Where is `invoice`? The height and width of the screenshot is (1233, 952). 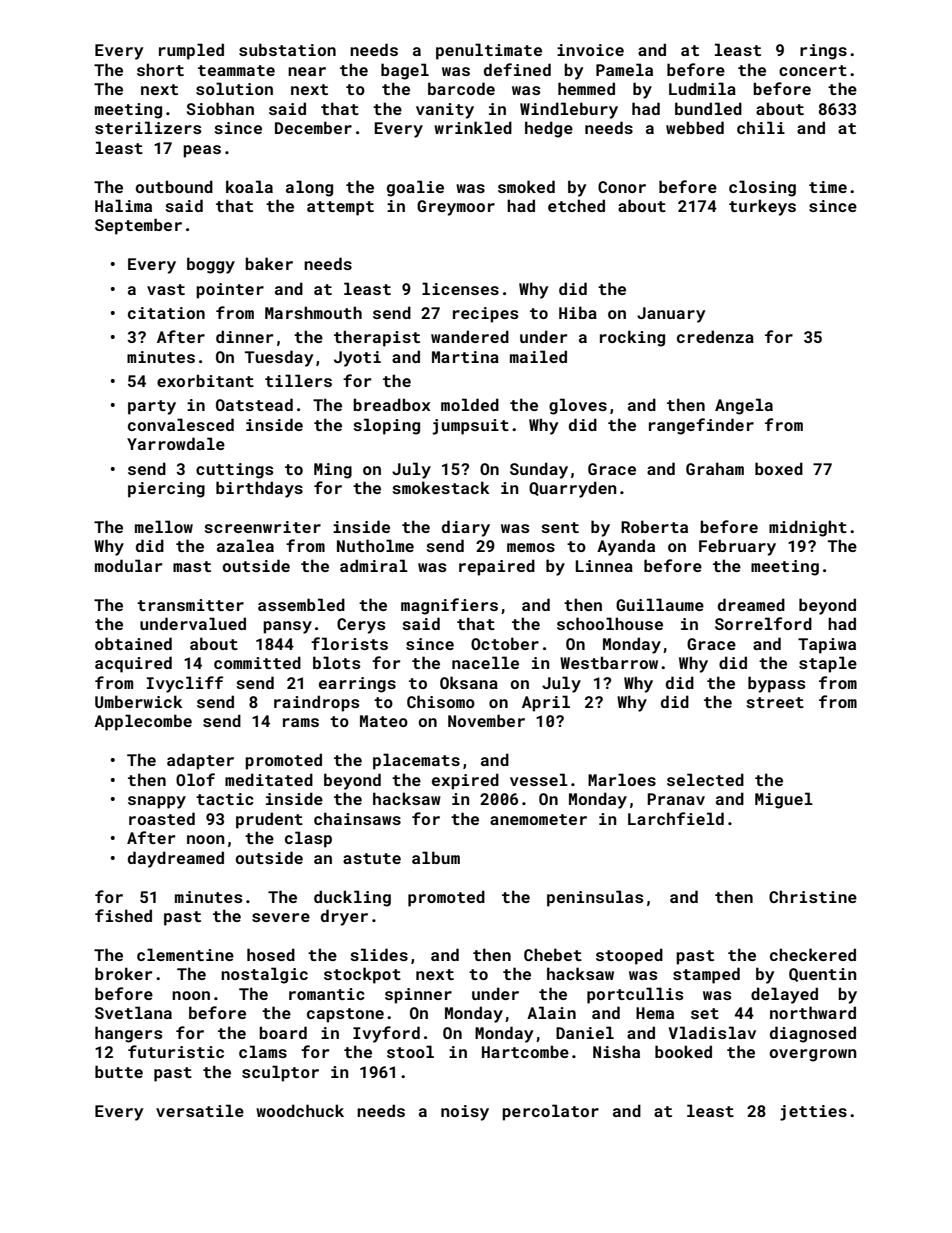 invoice is located at coordinates (590, 50).
